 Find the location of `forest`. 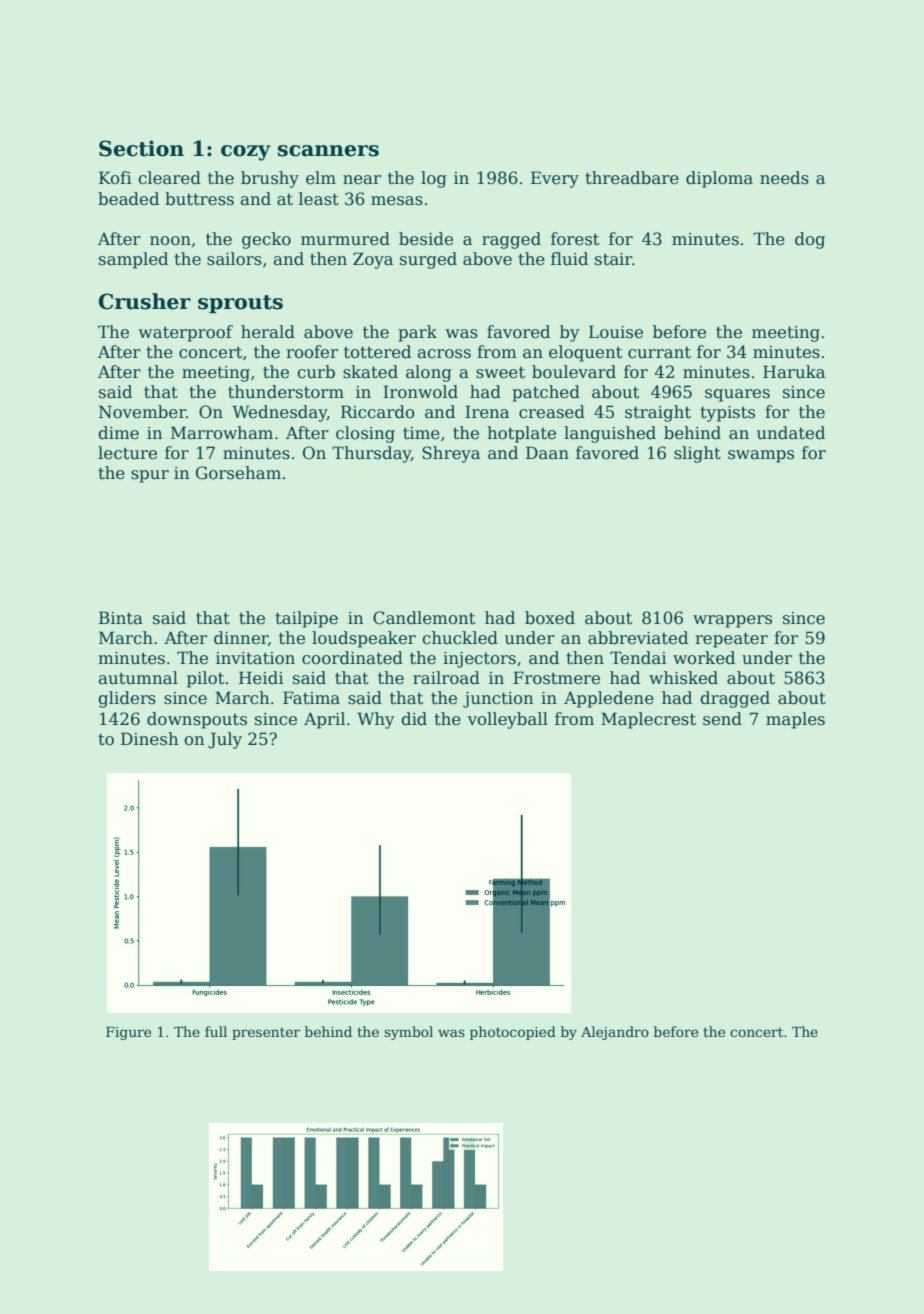

forest is located at coordinates (575, 239).
